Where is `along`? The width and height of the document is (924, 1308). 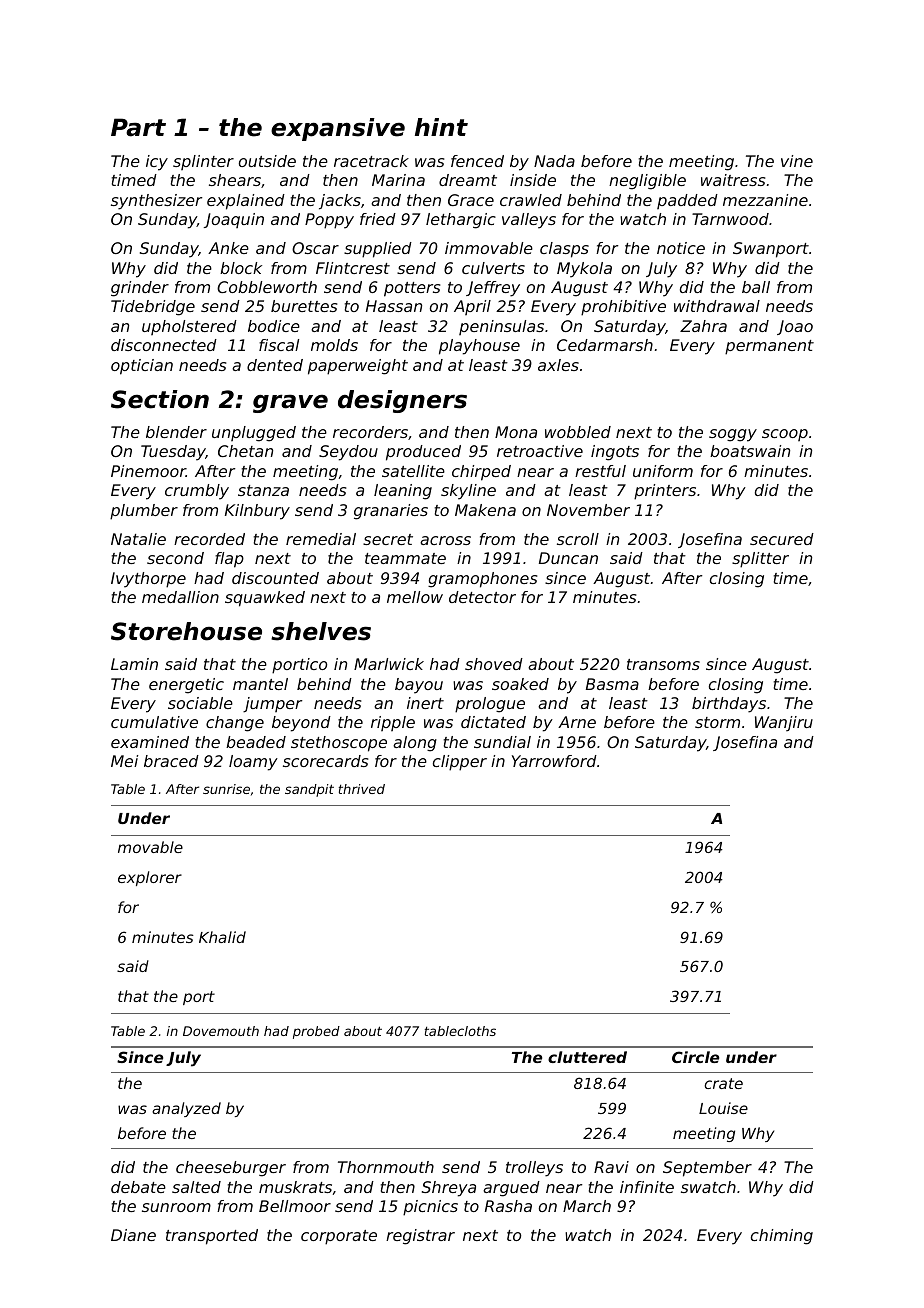
along is located at coordinates (415, 744).
